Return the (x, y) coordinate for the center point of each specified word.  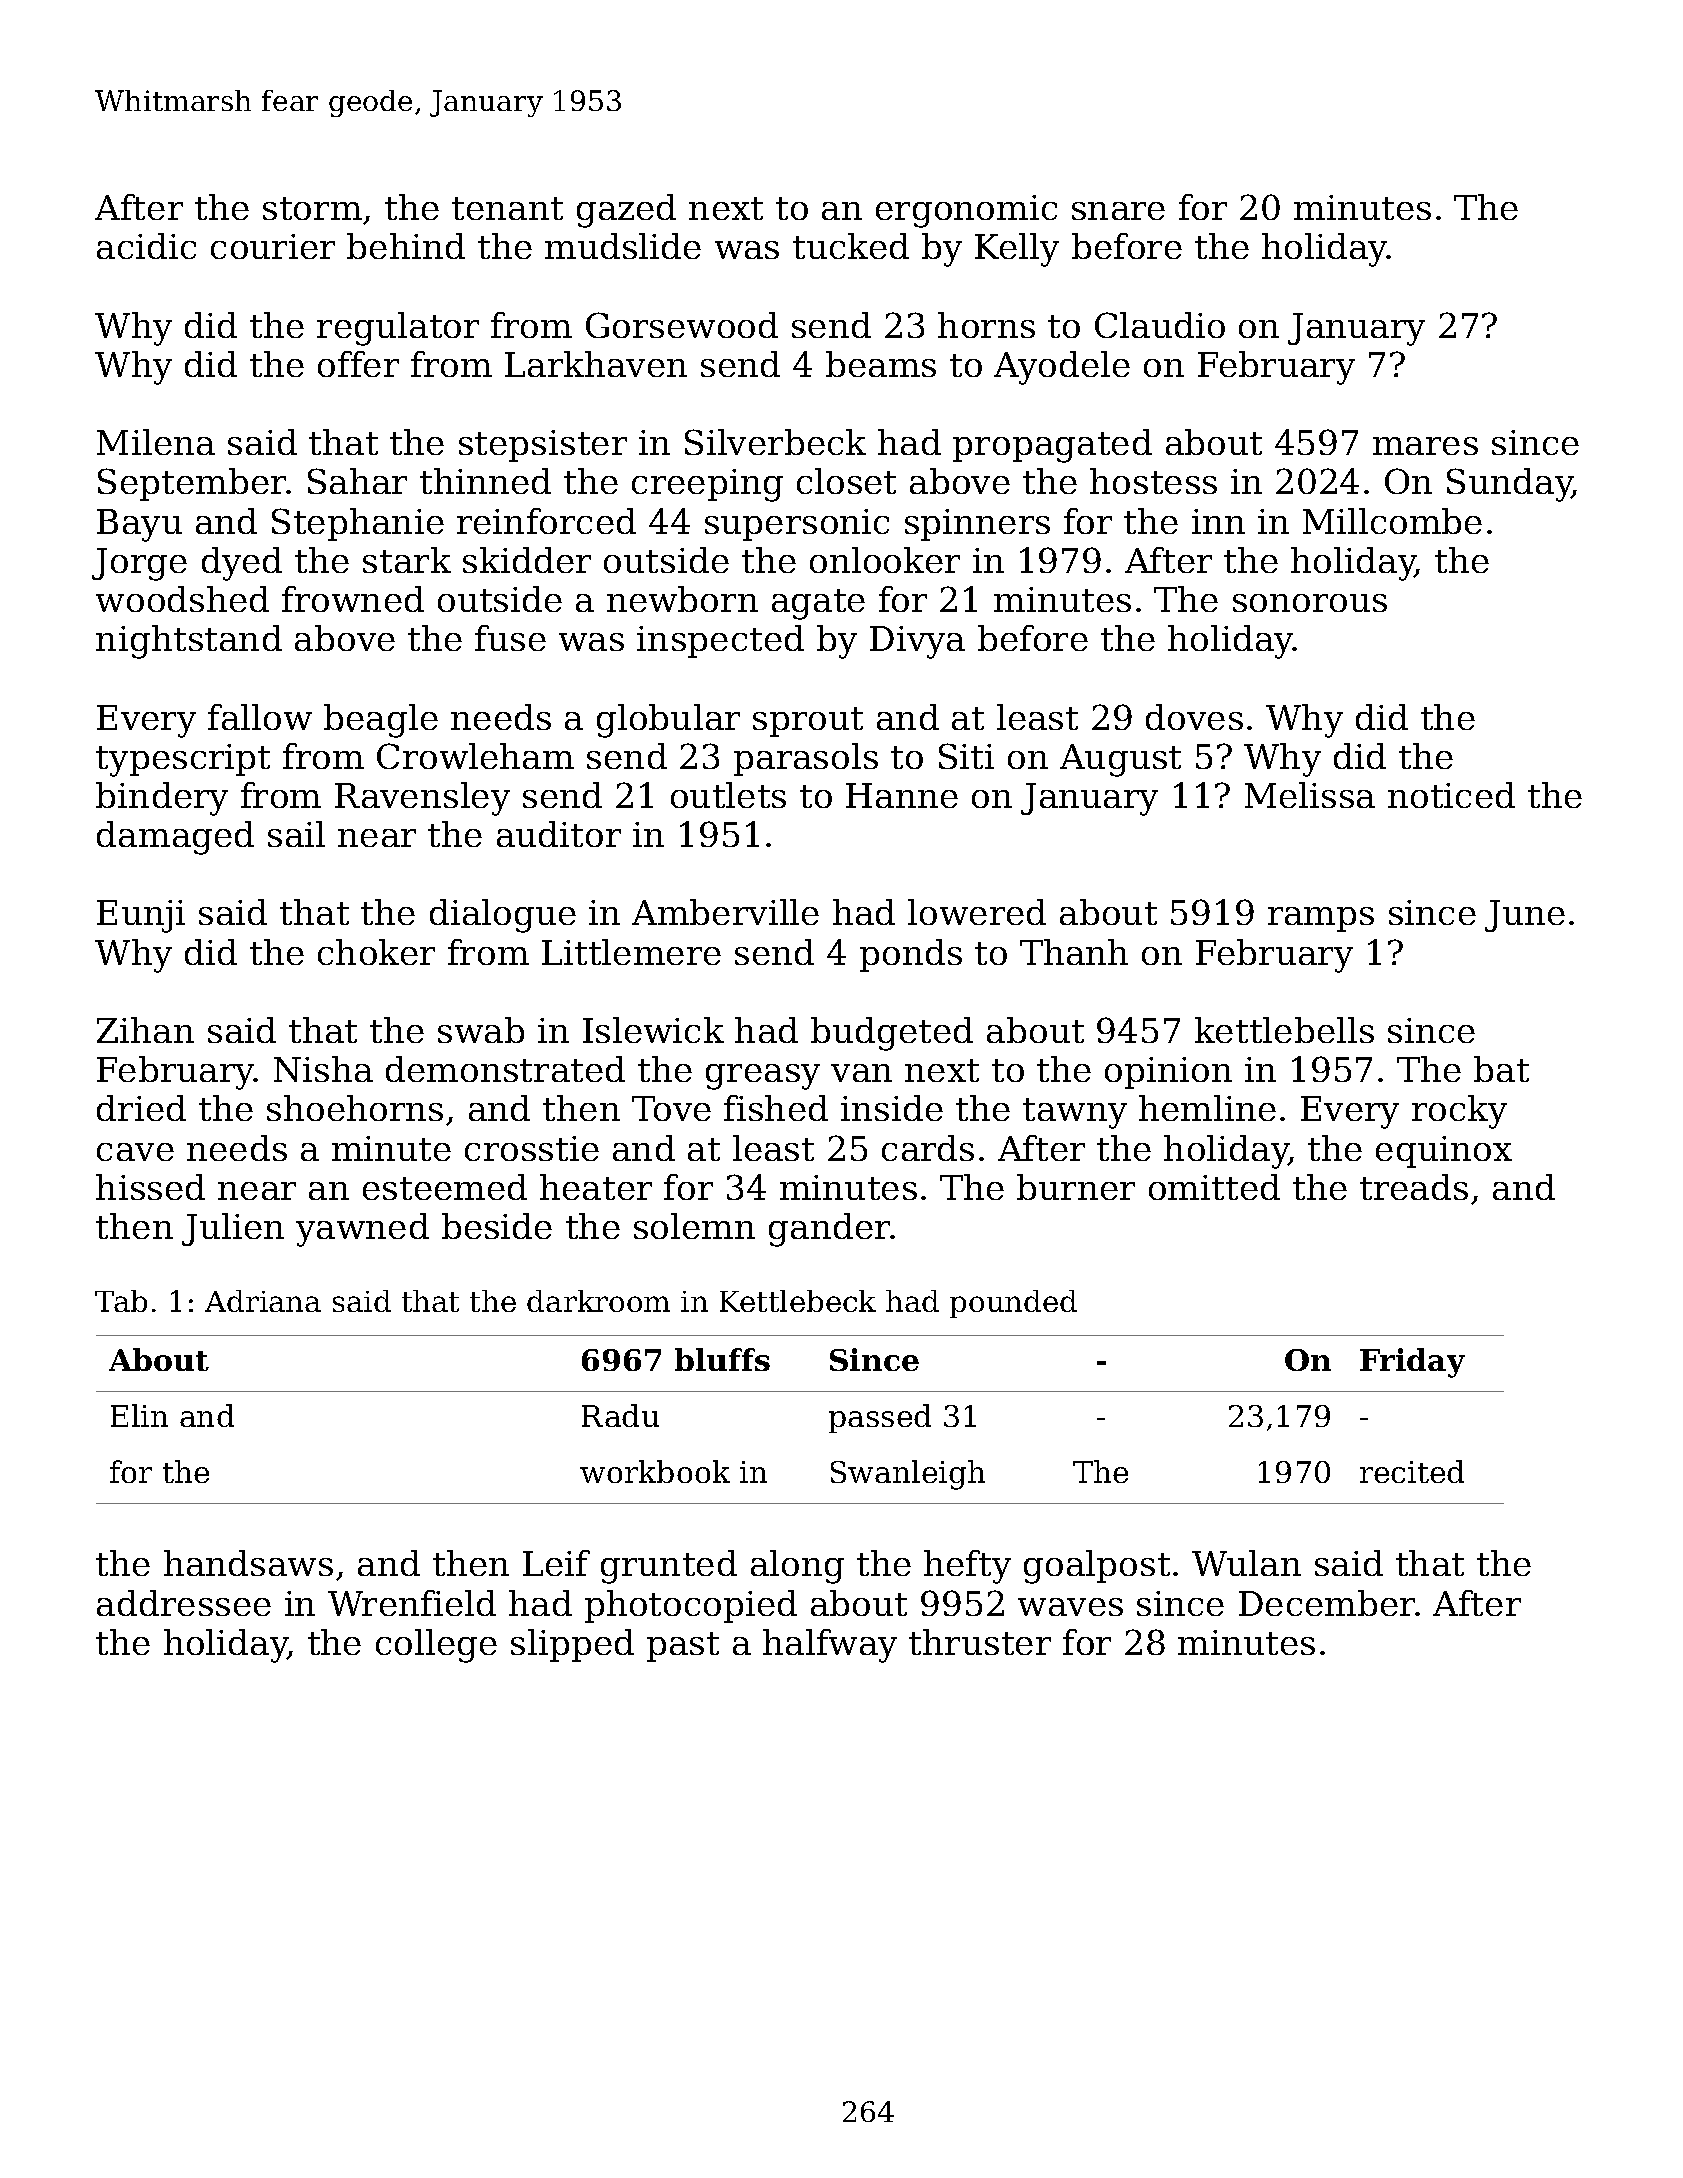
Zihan (145, 1030)
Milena (156, 442)
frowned (353, 599)
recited (1412, 1471)
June (1525, 916)
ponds (911, 955)
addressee (184, 1603)
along (797, 1567)
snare (1118, 211)
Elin (139, 1415)
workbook (655, 1471)
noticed (1451, 795)
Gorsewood (682, 325)
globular (668, 721)
